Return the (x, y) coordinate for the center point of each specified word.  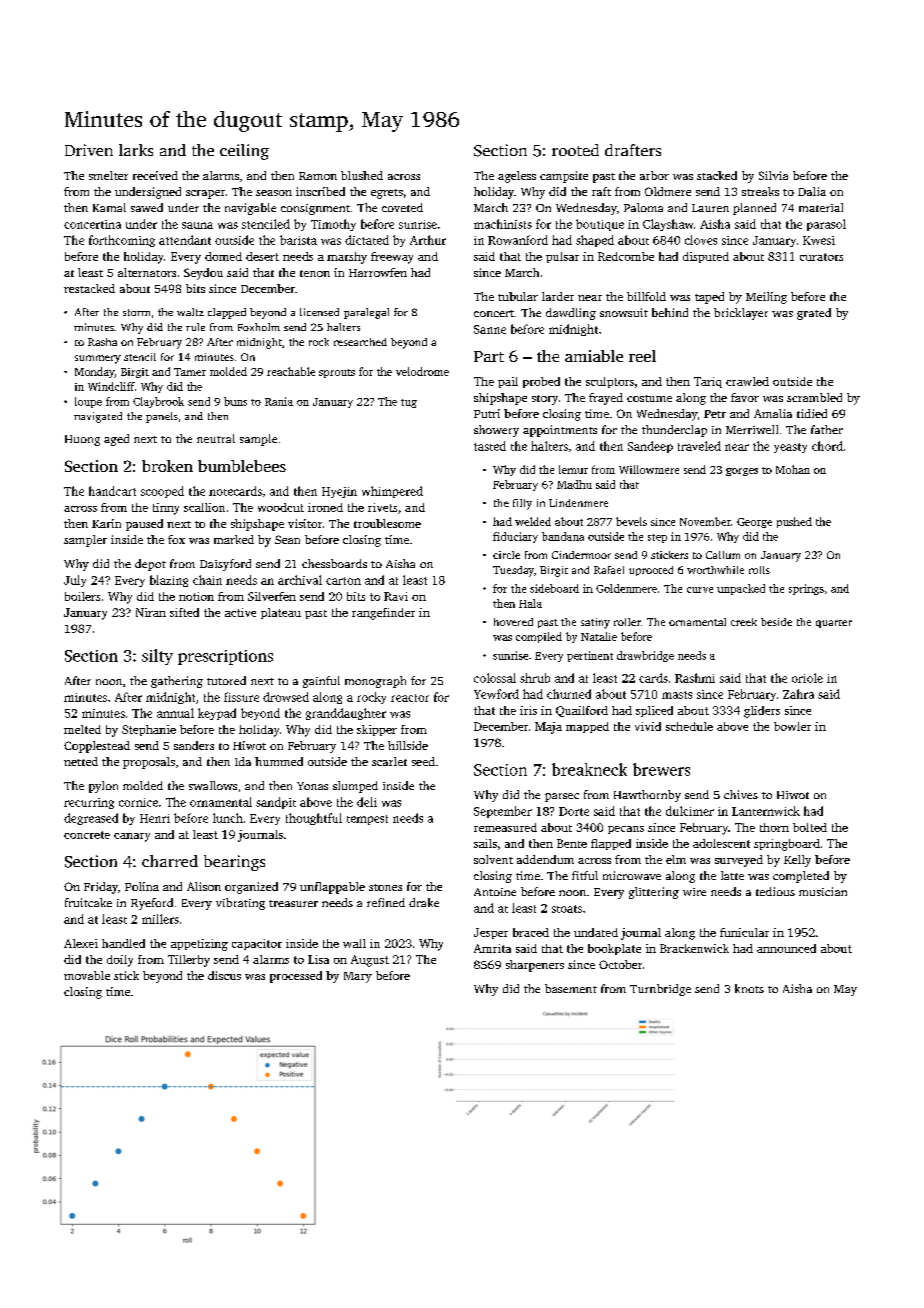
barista (298, 240)
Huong (82, 440)
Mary (358, 977)
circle (506, 555)
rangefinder (383, 614)
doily (120, 961)
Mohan (793, 469)
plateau (281, 613)
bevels (631, 521)
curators (821, 257)
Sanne (490, 329)
